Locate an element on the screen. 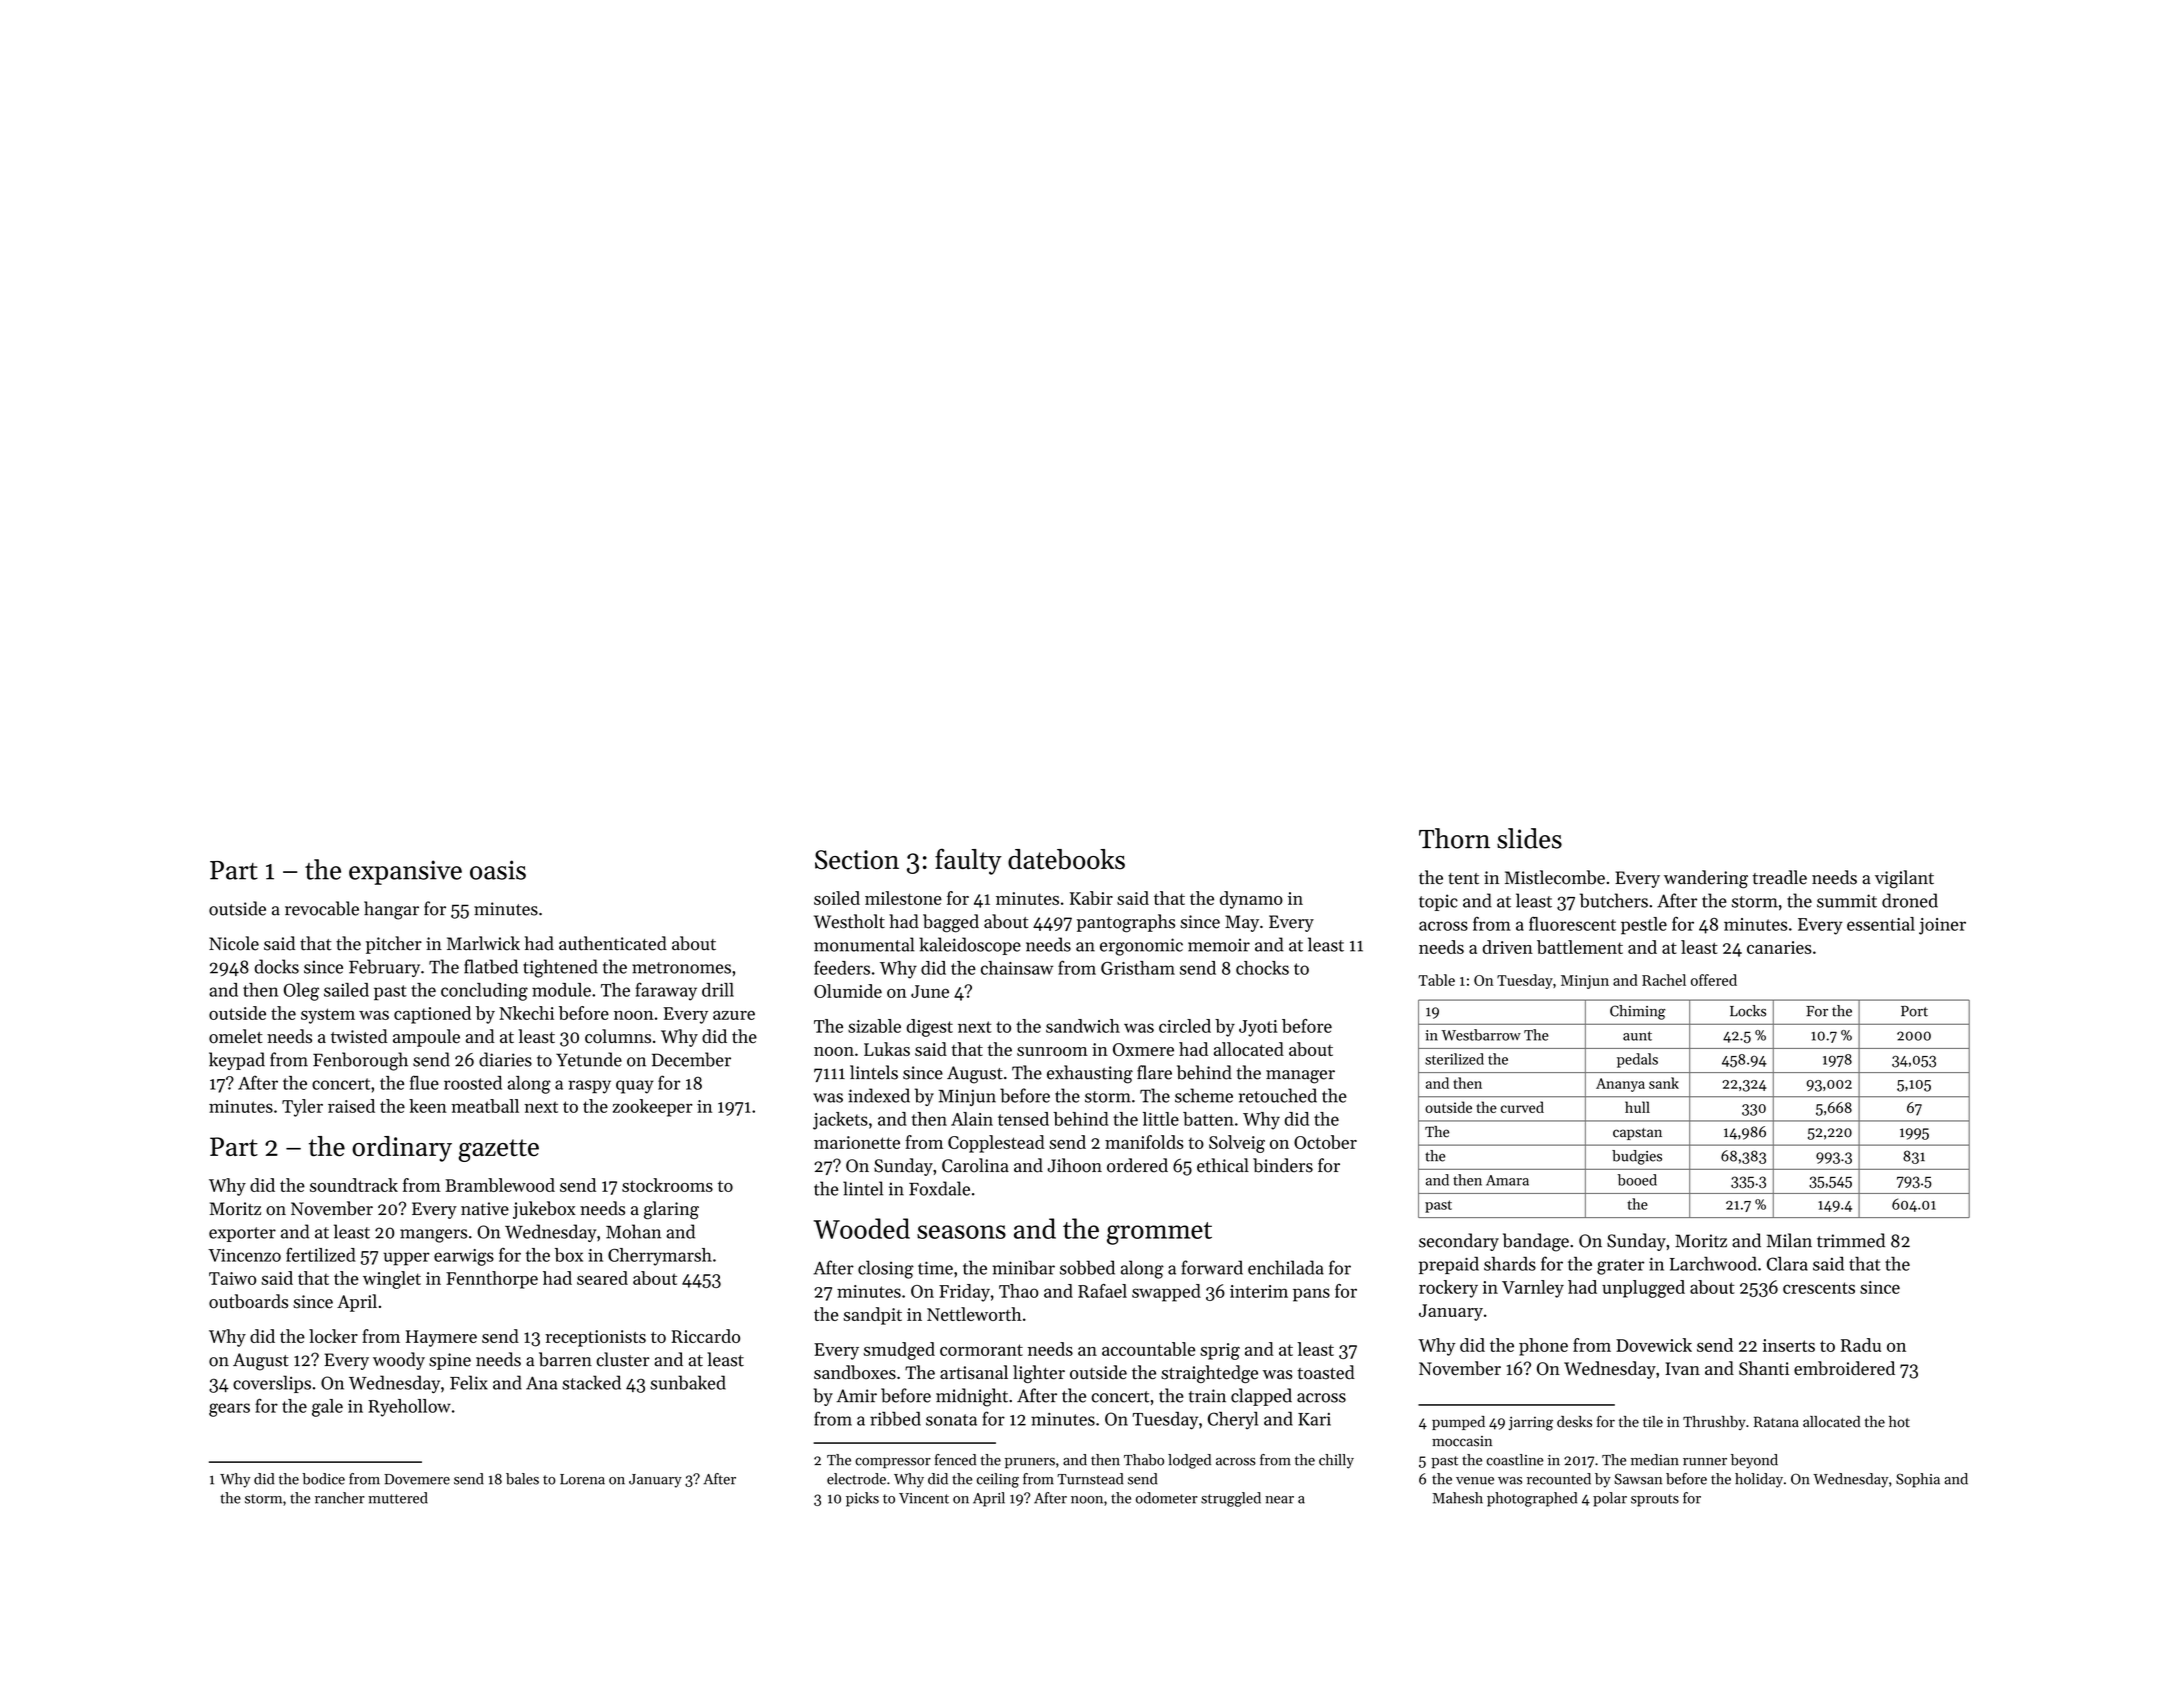  compressor is located at coordinates (893, 1463).
